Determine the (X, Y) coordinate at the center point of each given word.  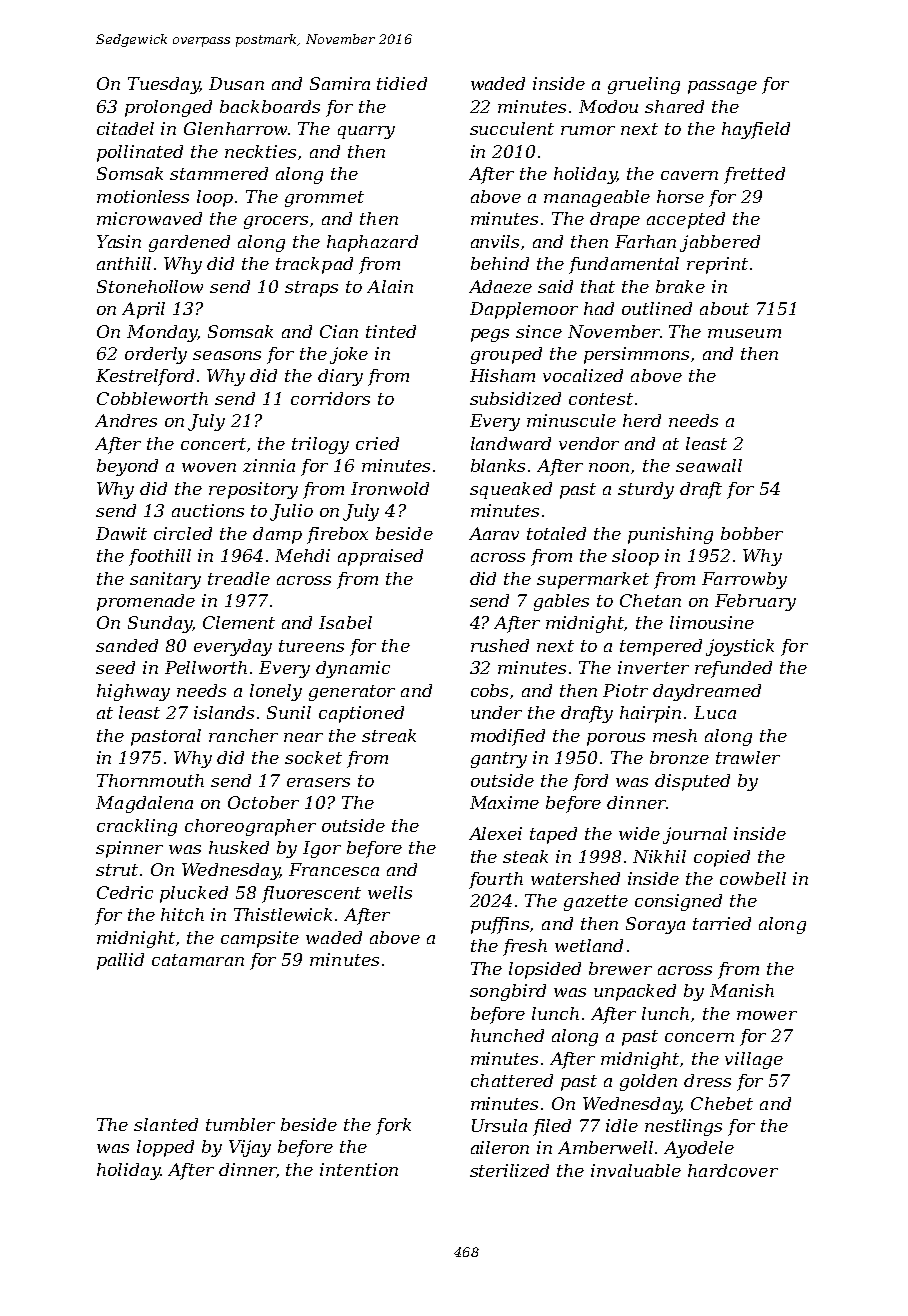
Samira (340, 83)
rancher (243, 735)
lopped (165, 1148)
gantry (499, 760)
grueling (644, 85)
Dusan (236, 83)
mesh (675, 735)
